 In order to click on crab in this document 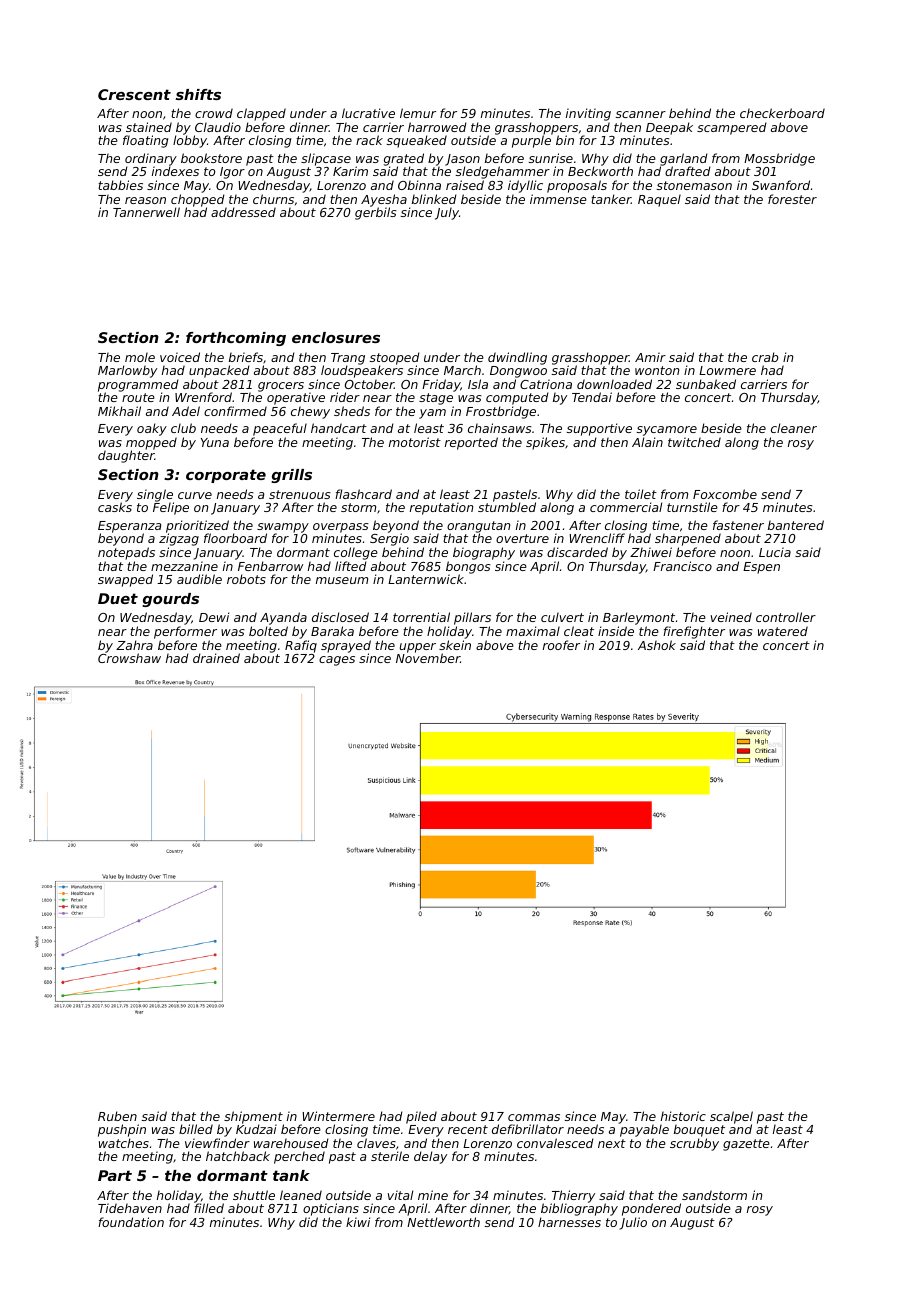, I will do `click(765, 357)`.
